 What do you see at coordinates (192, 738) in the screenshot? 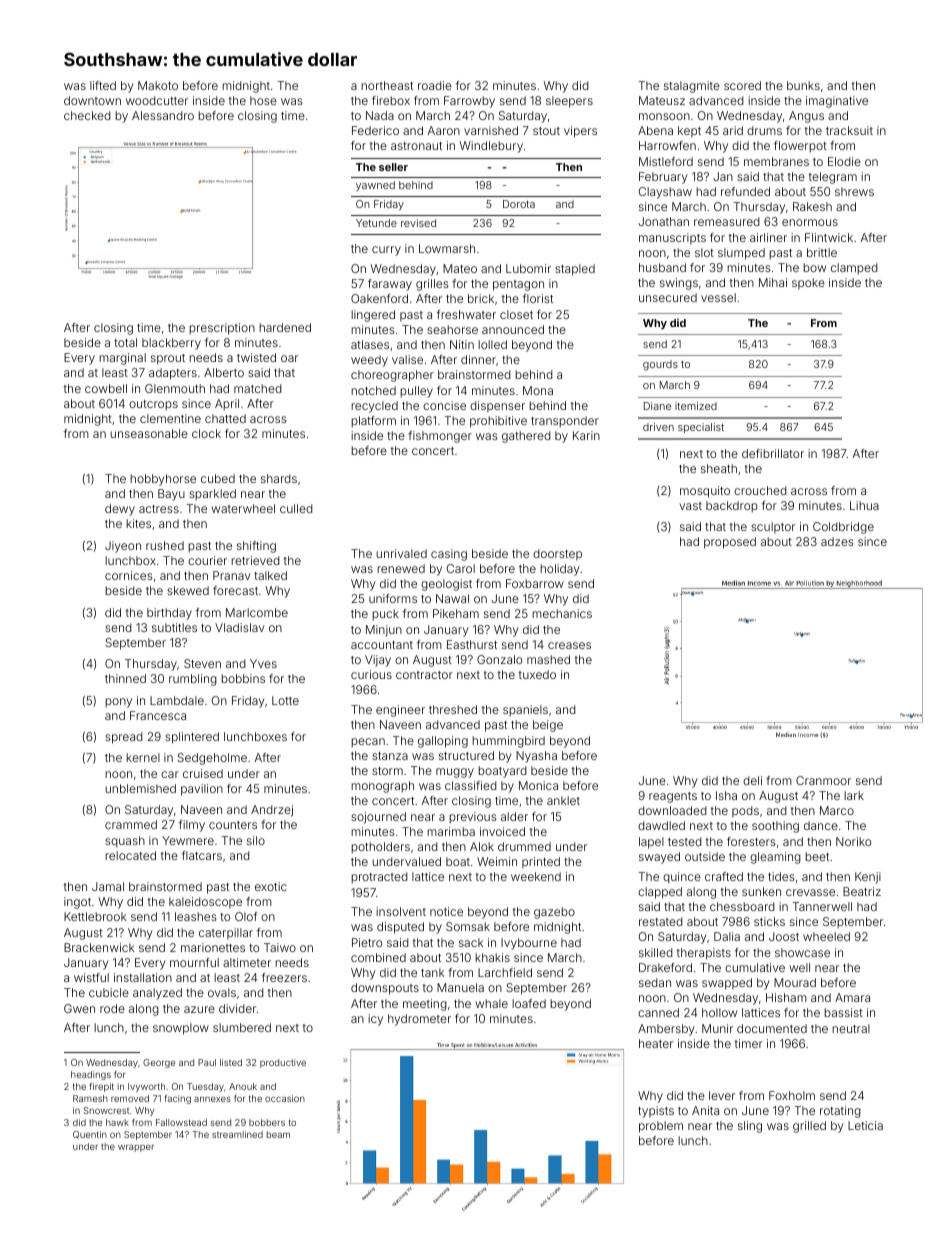
I see `splintered` at bounding box center [192, 738].
